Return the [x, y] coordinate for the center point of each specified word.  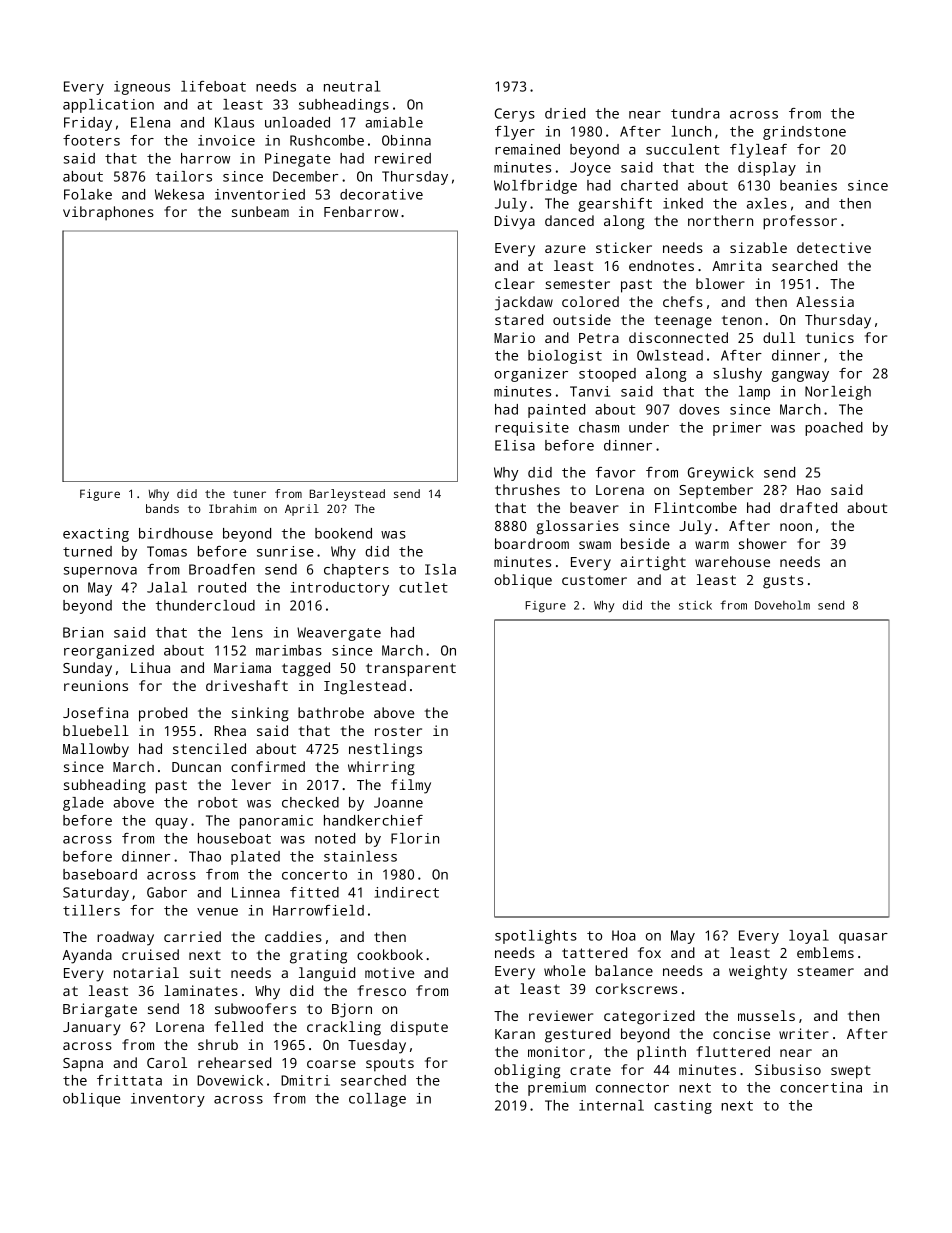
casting [683, 1107]
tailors [184, 176]
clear [515, 283]
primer [737, 429]
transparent [411, 670]
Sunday [87, 669]
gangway [800, 376]
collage [377, 1100]
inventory [168, 1100]
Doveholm [782, 605]
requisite [532, 429]
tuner [249, 494]
